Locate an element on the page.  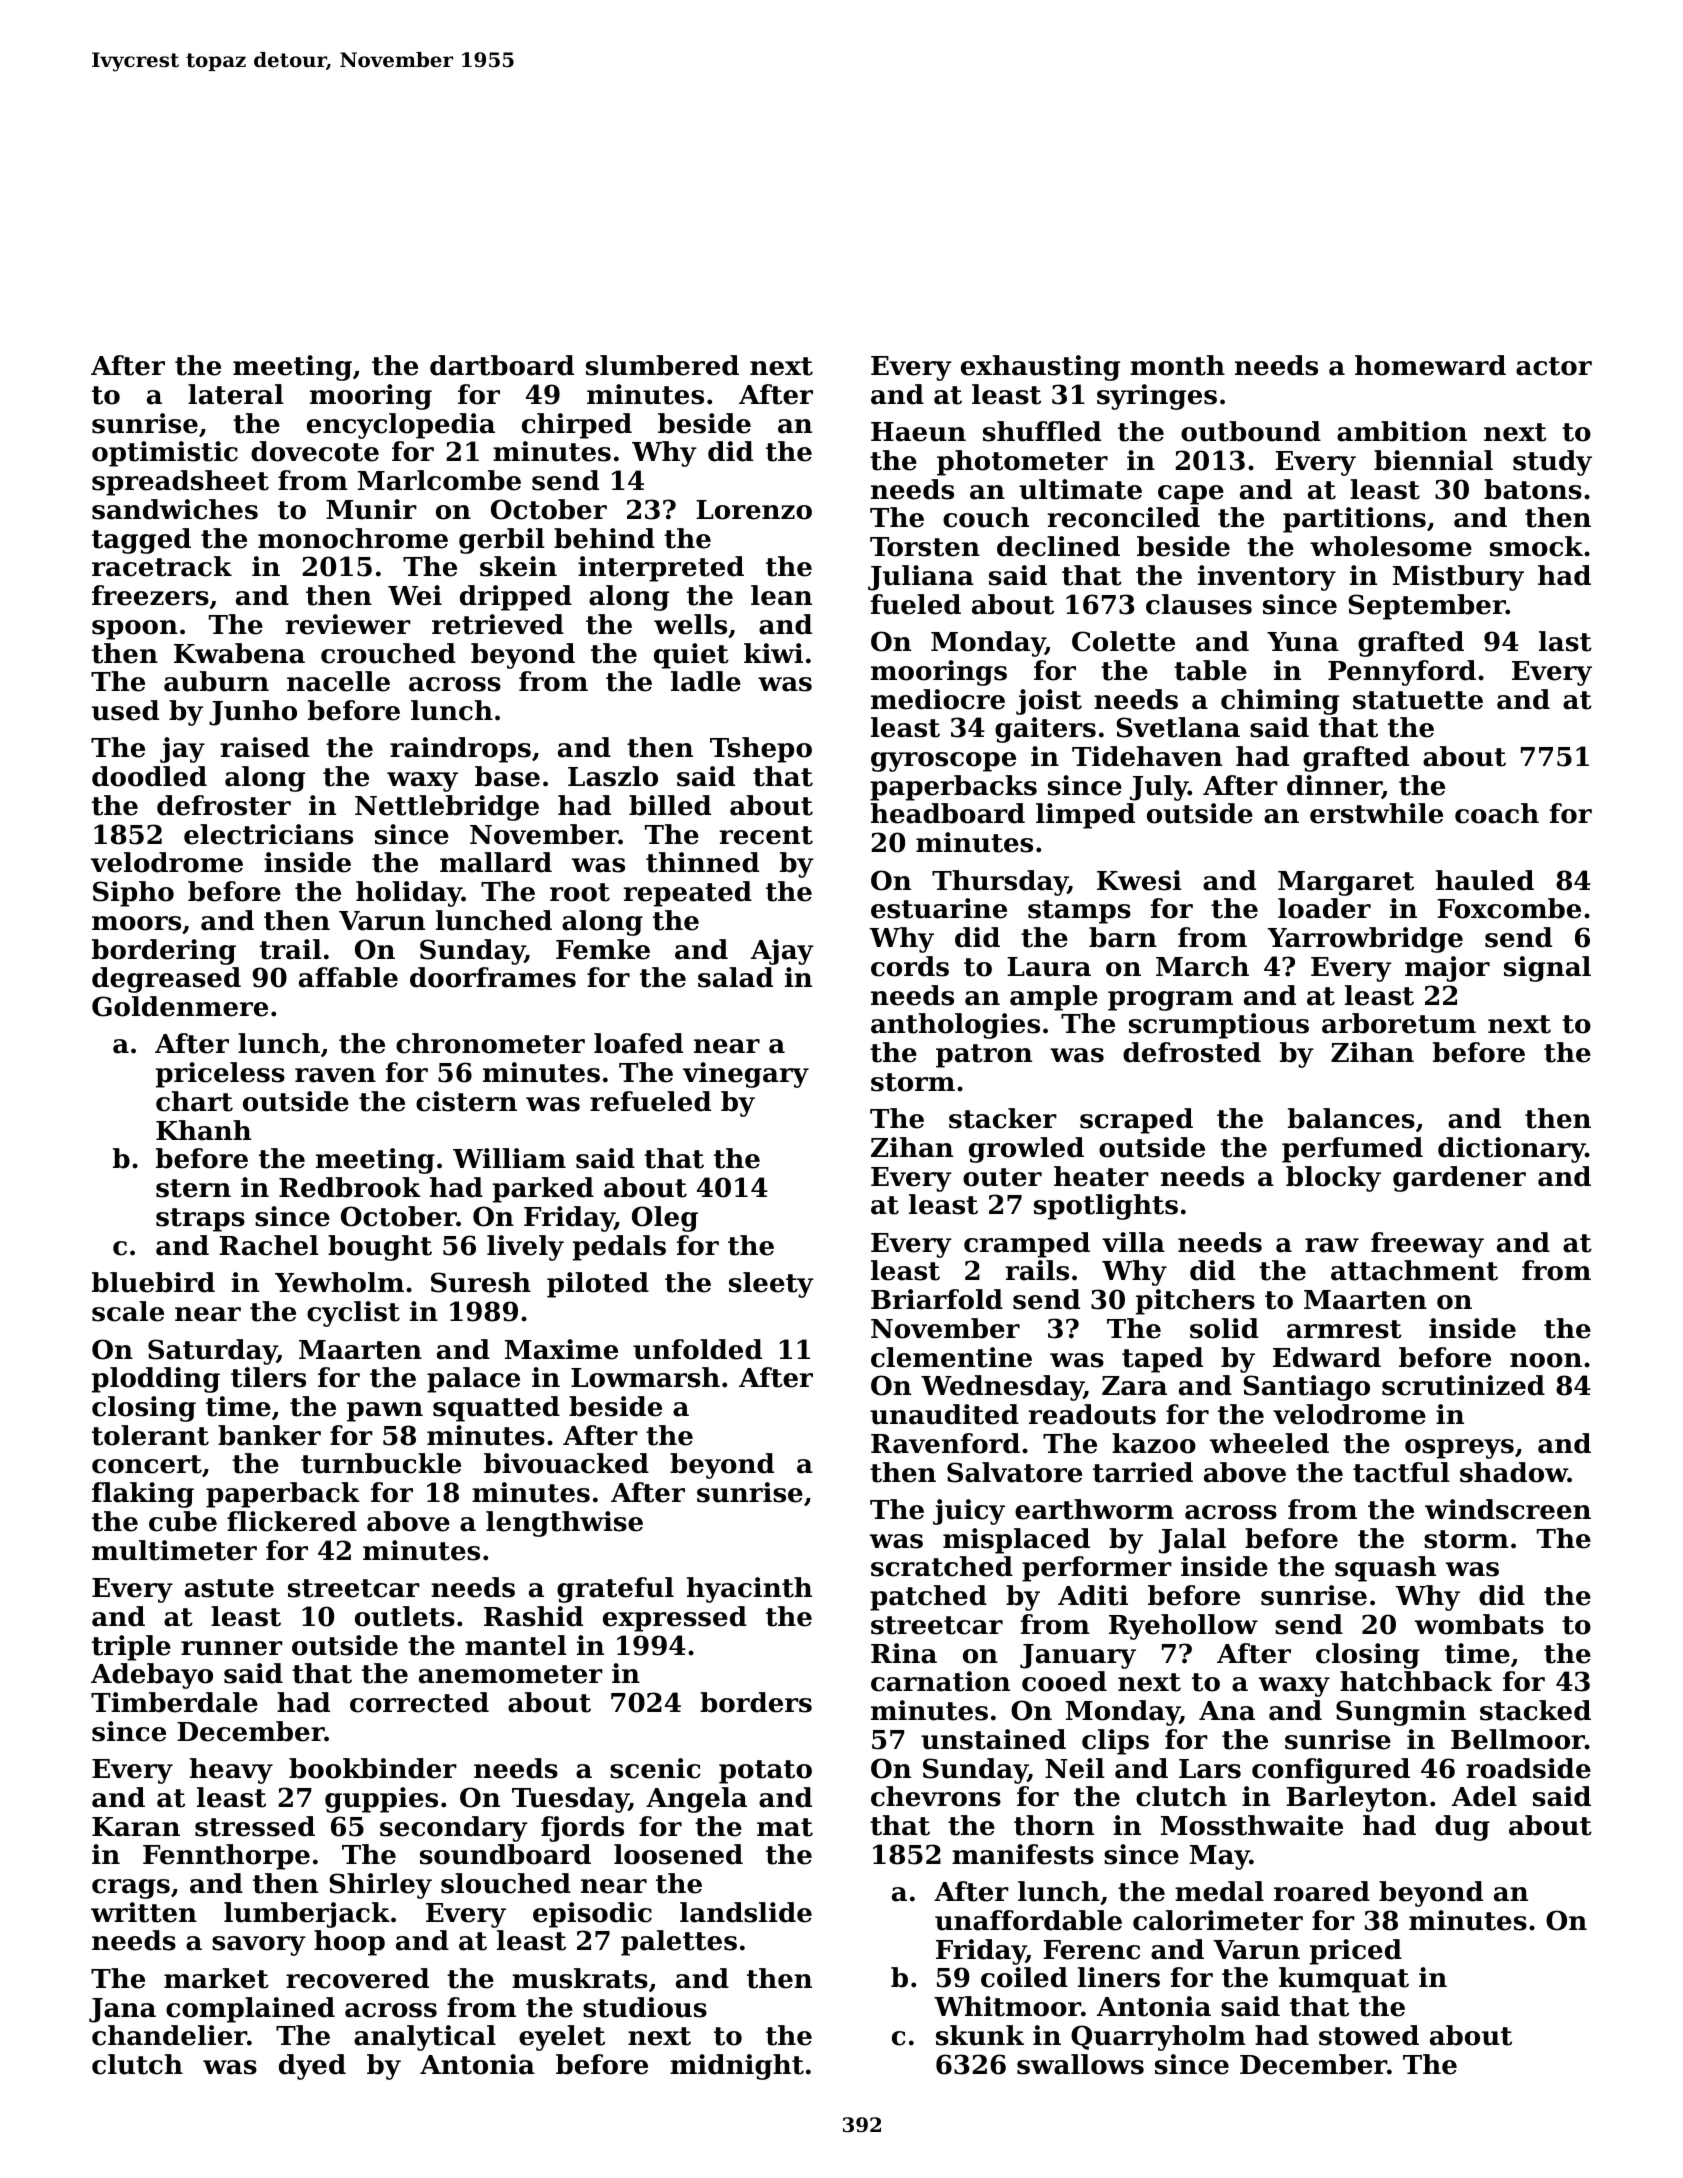
secondary is located at coordinates (454, 1829).
